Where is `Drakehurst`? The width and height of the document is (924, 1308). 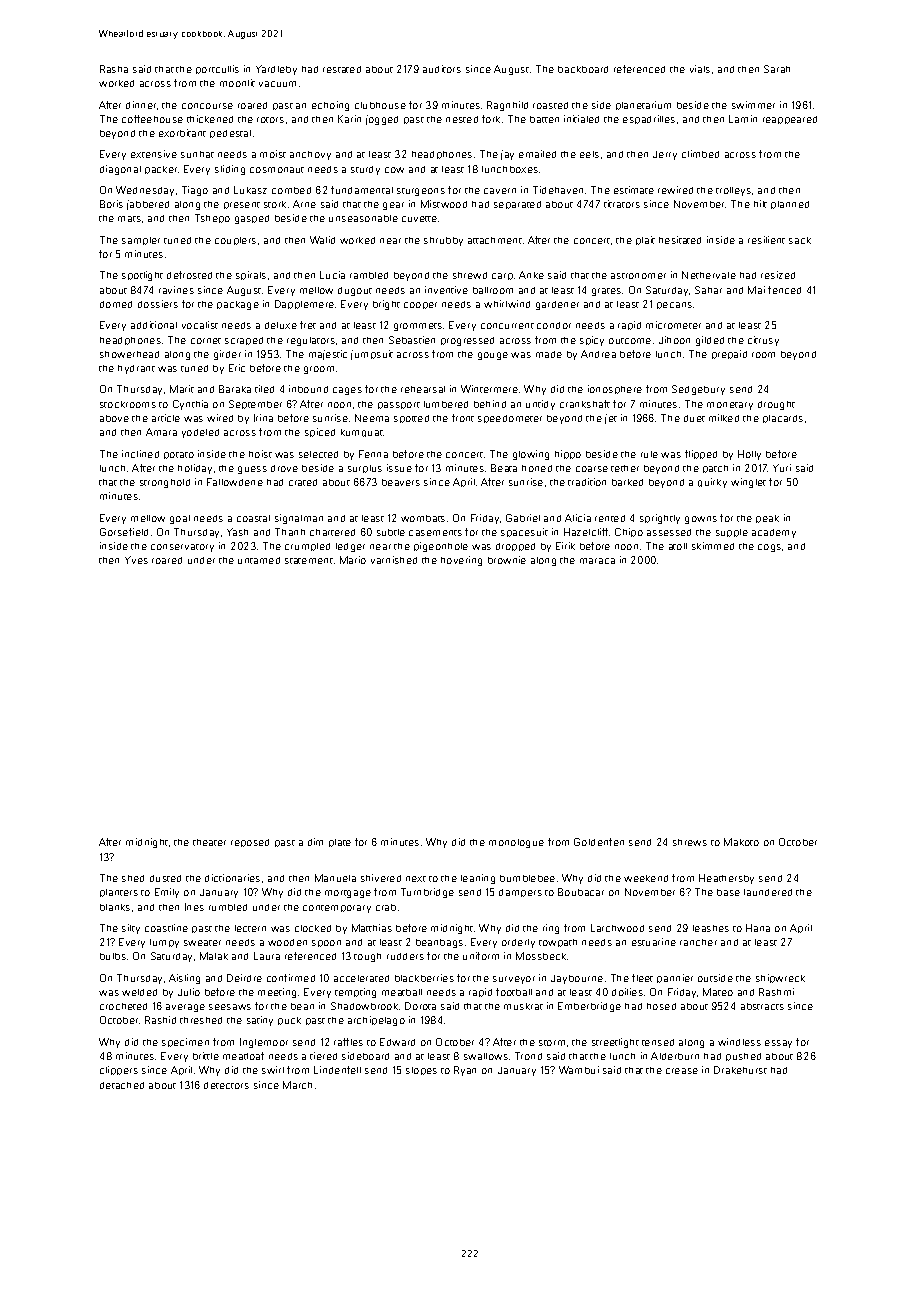 Drakehurst is located at coordinates (740, 1070).
